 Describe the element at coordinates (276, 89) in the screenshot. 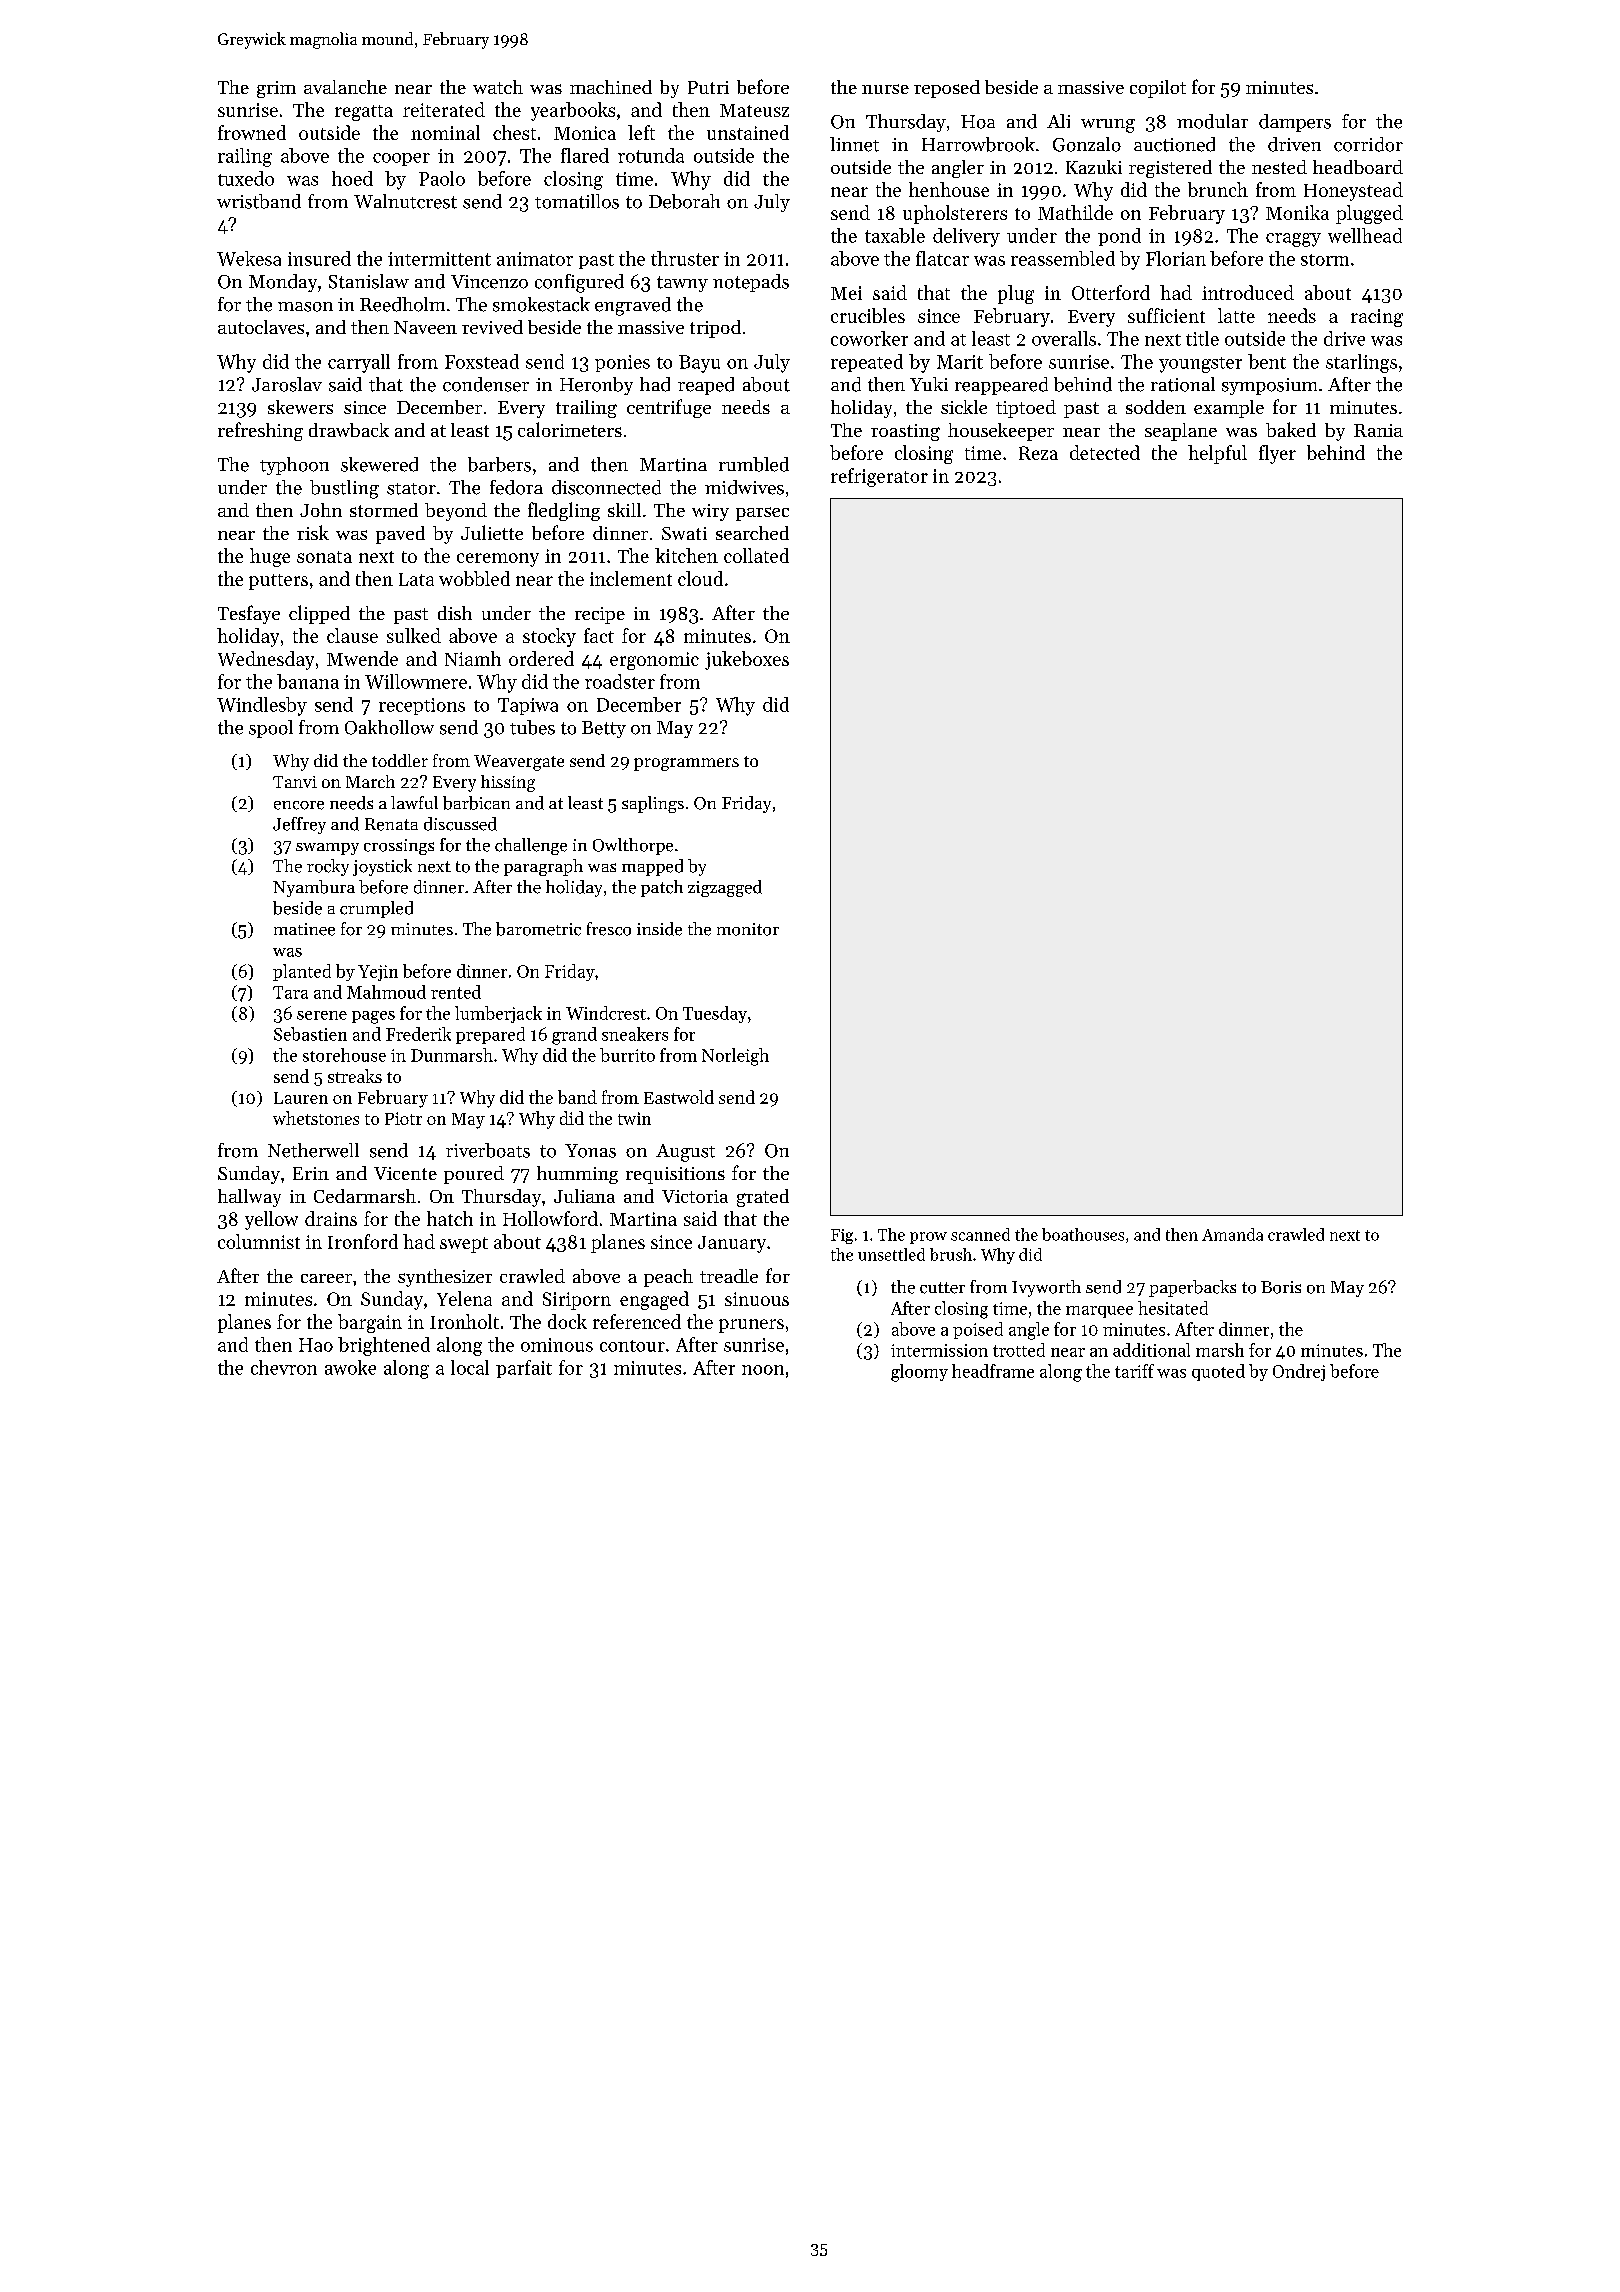

I see `grim` at that location.
